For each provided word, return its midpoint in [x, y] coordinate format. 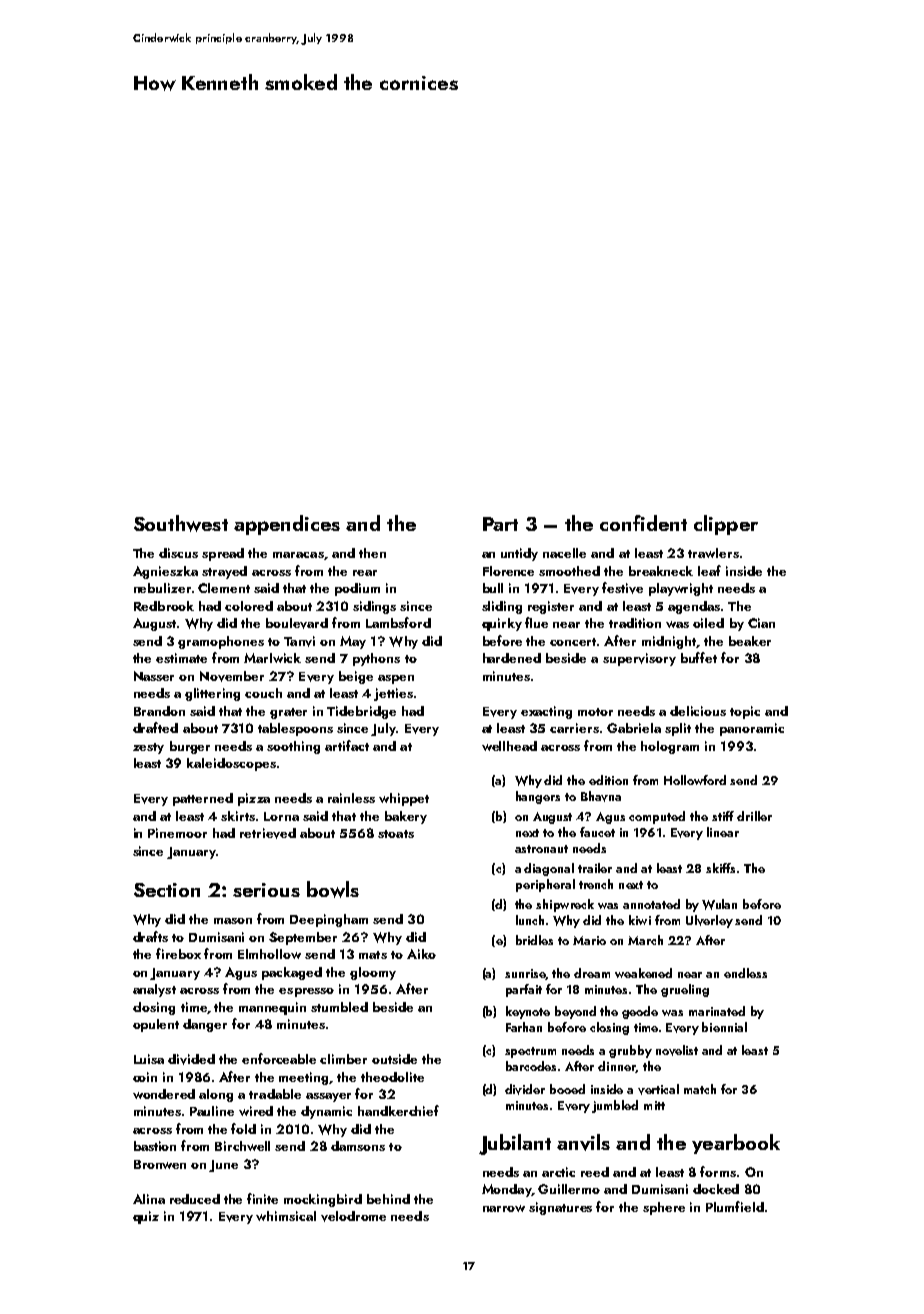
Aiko [421, 954]
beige [356, 677]
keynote [528, 1012]
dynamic [326, 1112]
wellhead [509, 746]
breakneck [661, 571]
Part [500, 524]
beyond [575, 1012]
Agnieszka [165, 572]
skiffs [720, 868]
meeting [303, 1078]
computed [657, 817]
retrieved [268, 833]
